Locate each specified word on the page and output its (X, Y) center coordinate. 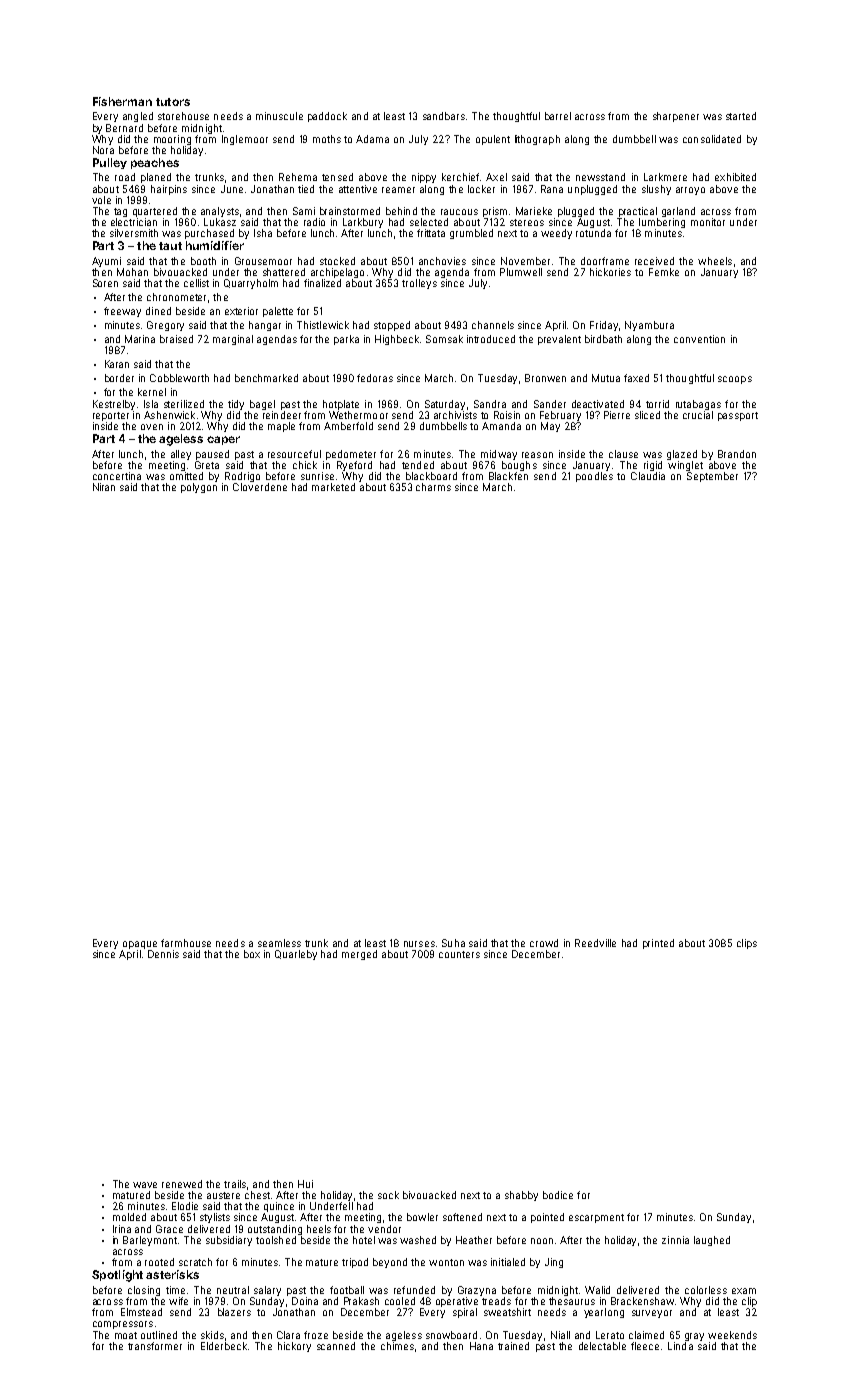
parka (346, 340)
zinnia (675, 1240)
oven (152, 427)
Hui (305, 1184)
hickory (294, 1347)
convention (699, 339)
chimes (397, 1346)
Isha (263, 233)
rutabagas (698, 405)
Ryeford (354, 466)
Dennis (163, 954)
